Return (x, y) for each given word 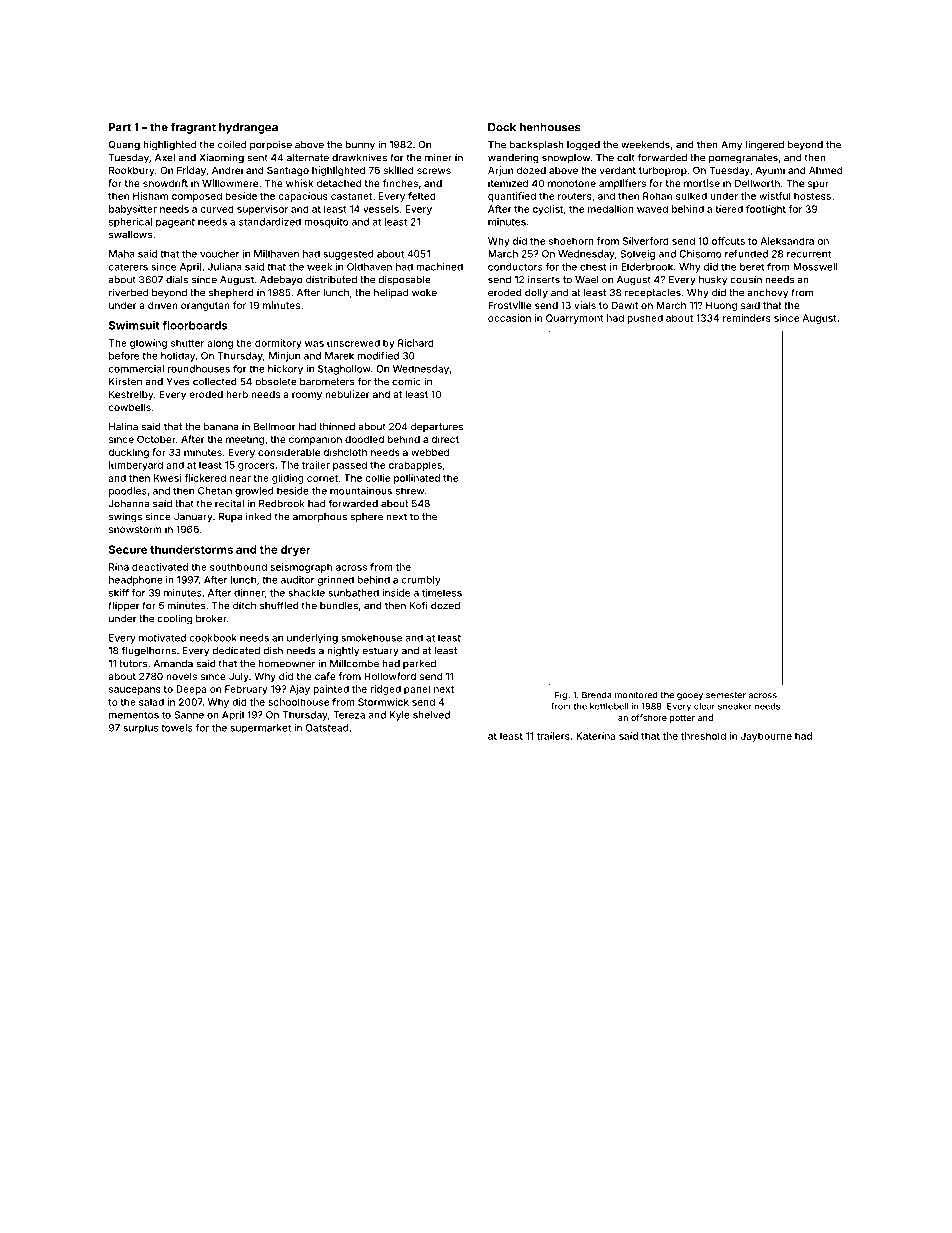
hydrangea (248, 128)
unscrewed (353, 343)
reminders (747, 318)
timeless (442, 593)
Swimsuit (134, 325)
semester (726, 695)
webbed (430, 452)
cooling (174, 619)
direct (445, 439)
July (239, 677)
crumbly (421, 581)
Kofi (419, 605)
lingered (765, 145)
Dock (502, 127)
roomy (307, 396)
